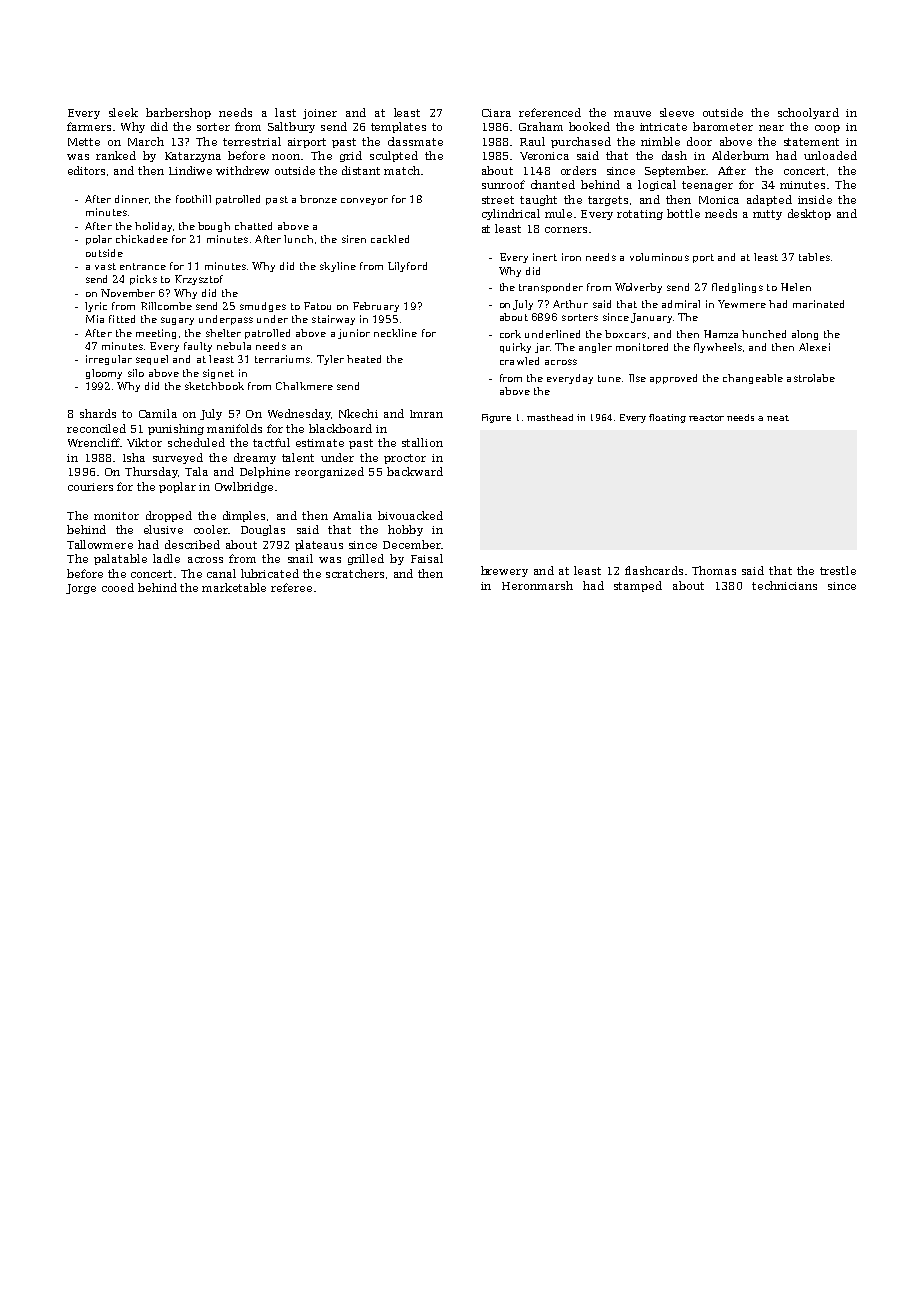 This document has height=1308, width=924. Describe the element at coordinates (827, 129) in the document. I see `coop` at that location.
